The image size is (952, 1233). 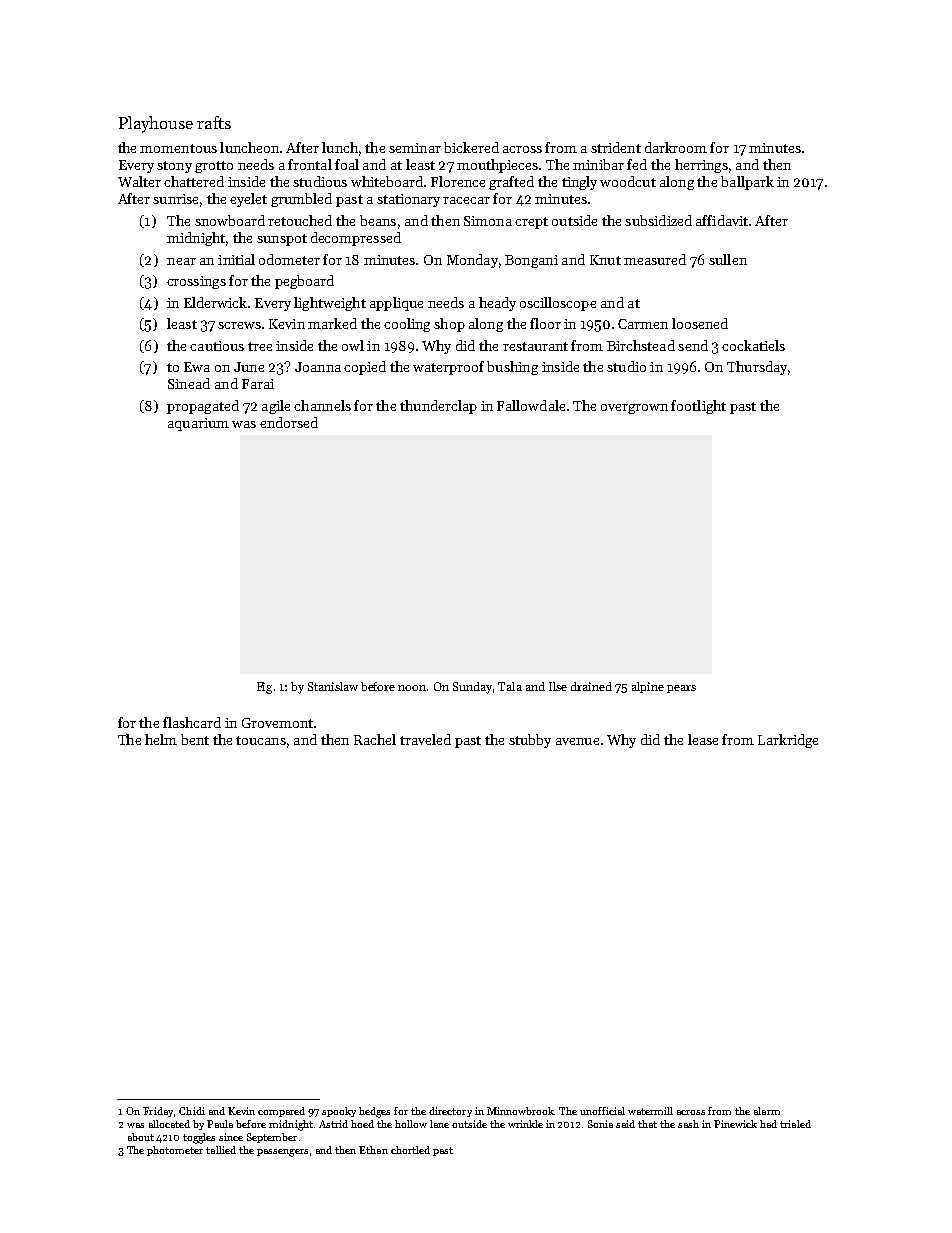 I want to click on eyelet, so click(x=248, y=200).
